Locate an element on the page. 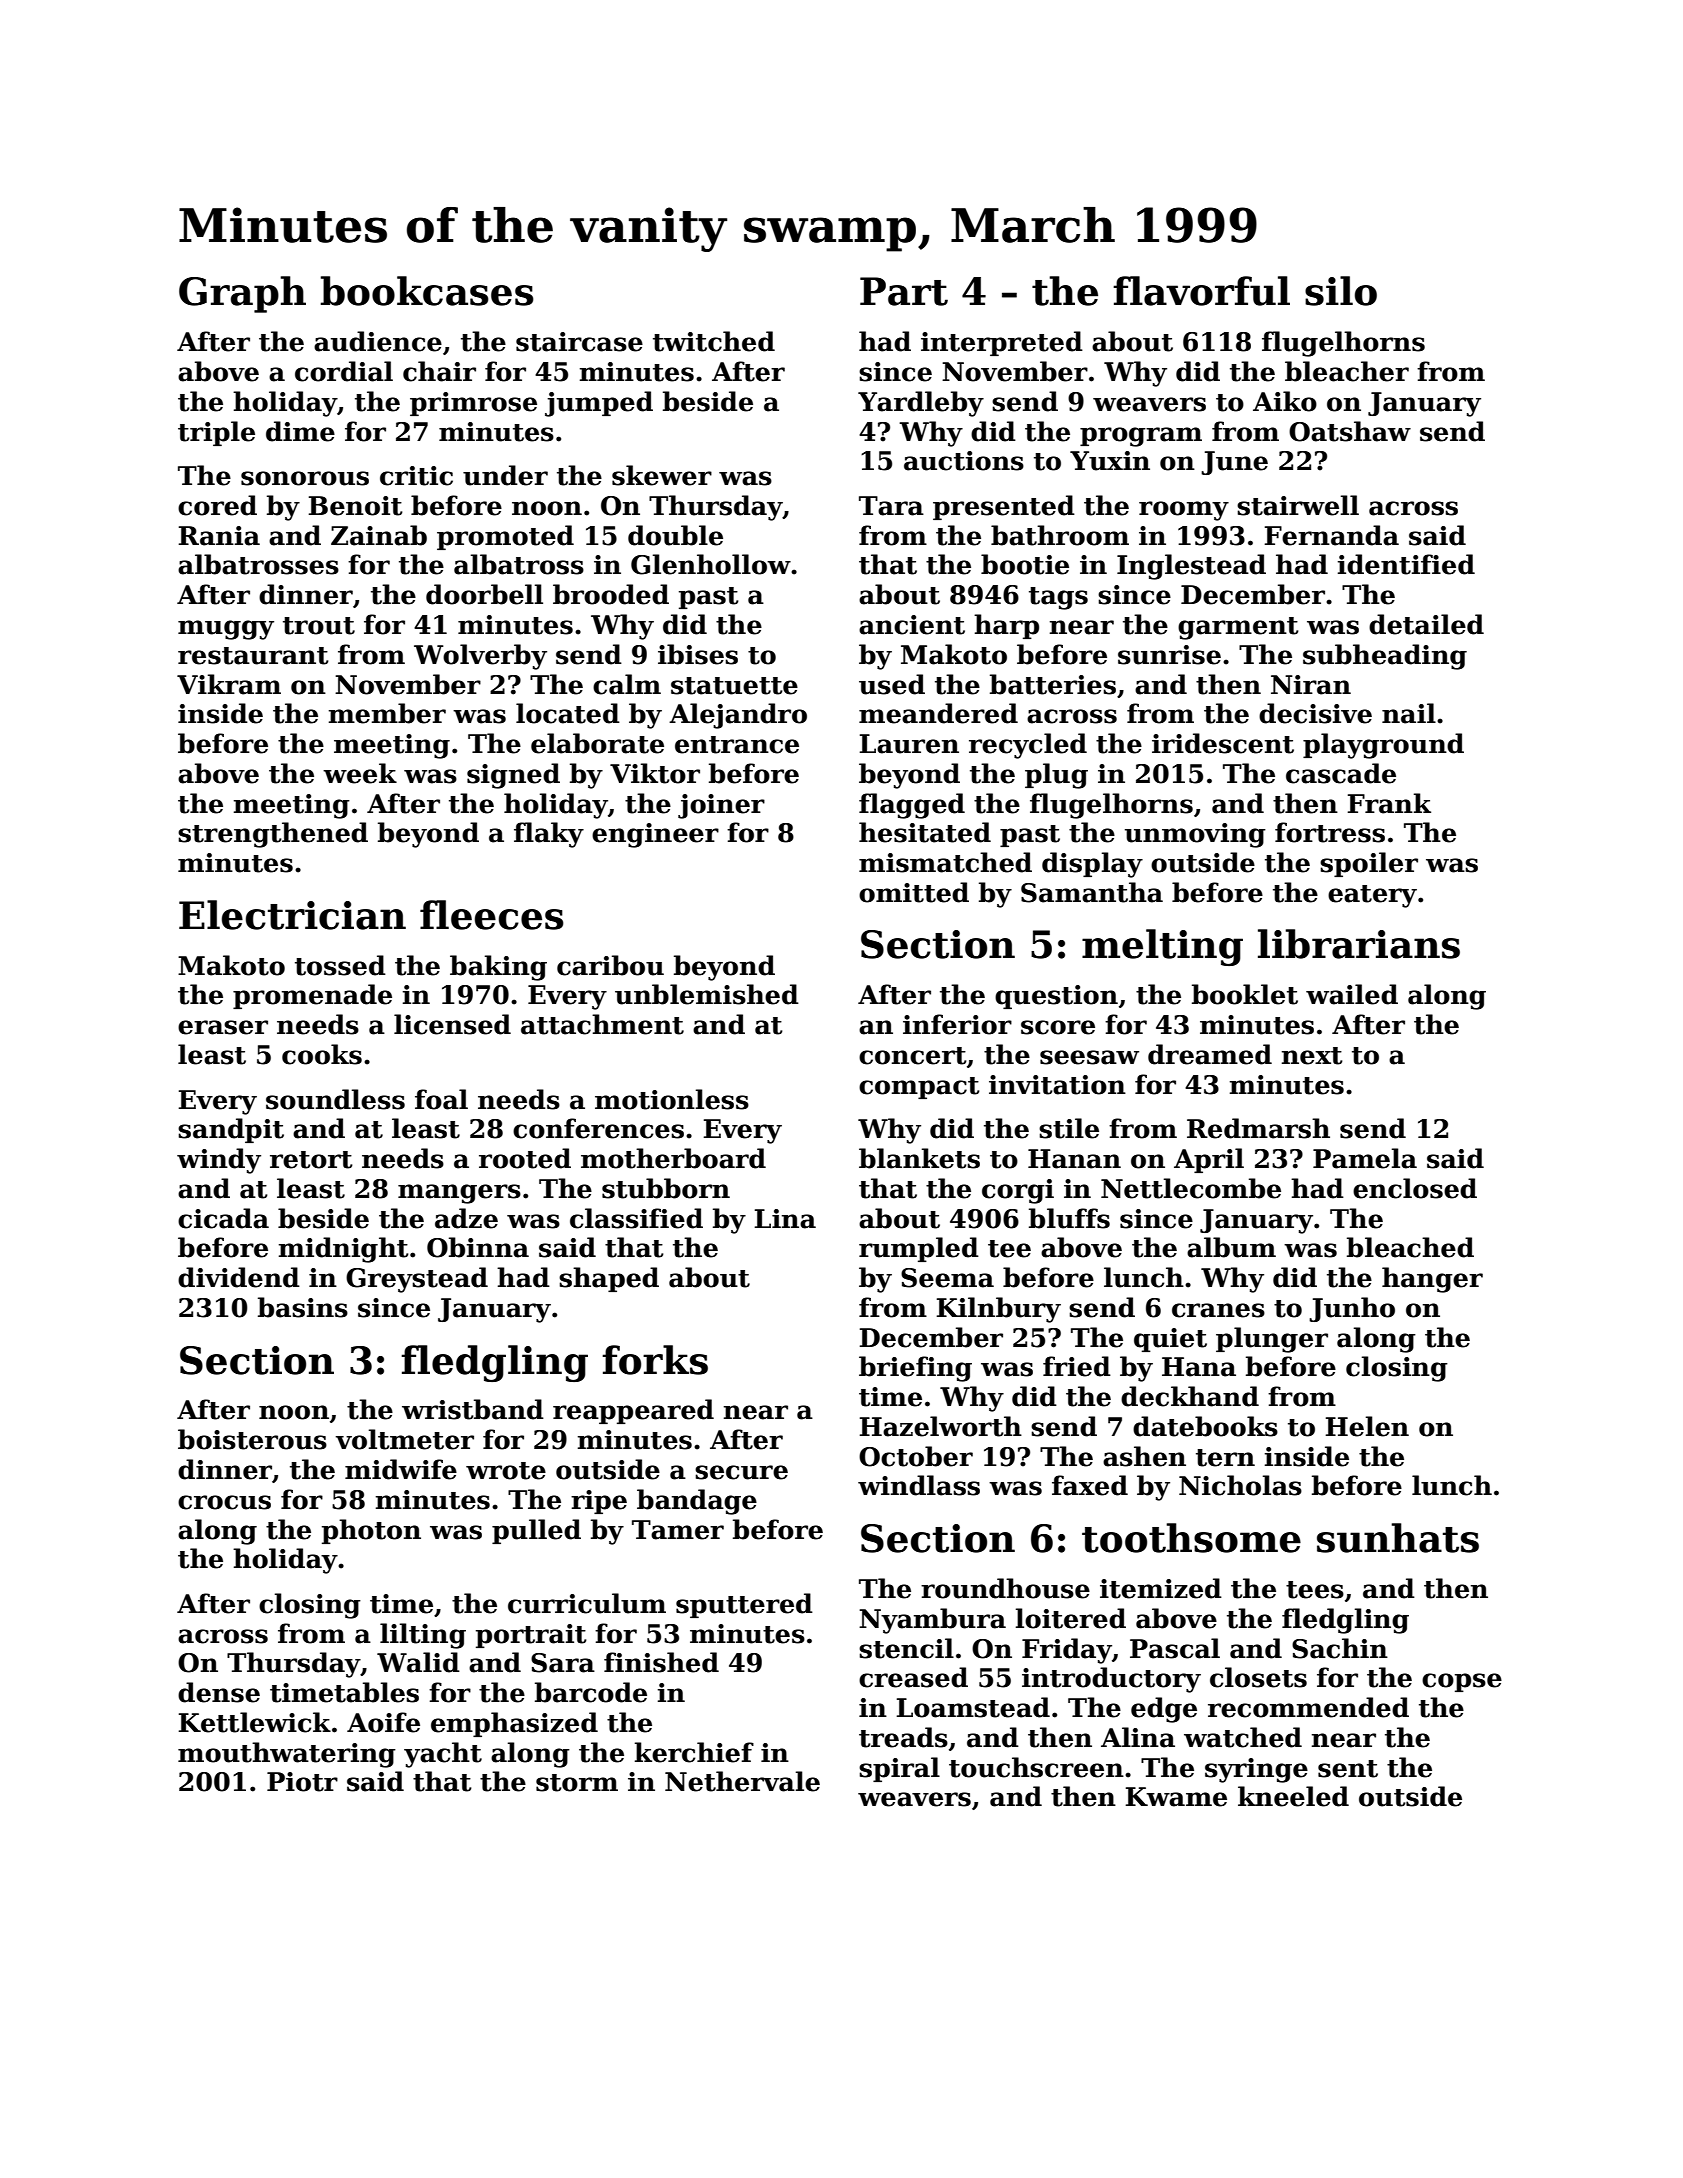 The image size is (1683, 2178). identified is located at coordinates (1406, 564).
